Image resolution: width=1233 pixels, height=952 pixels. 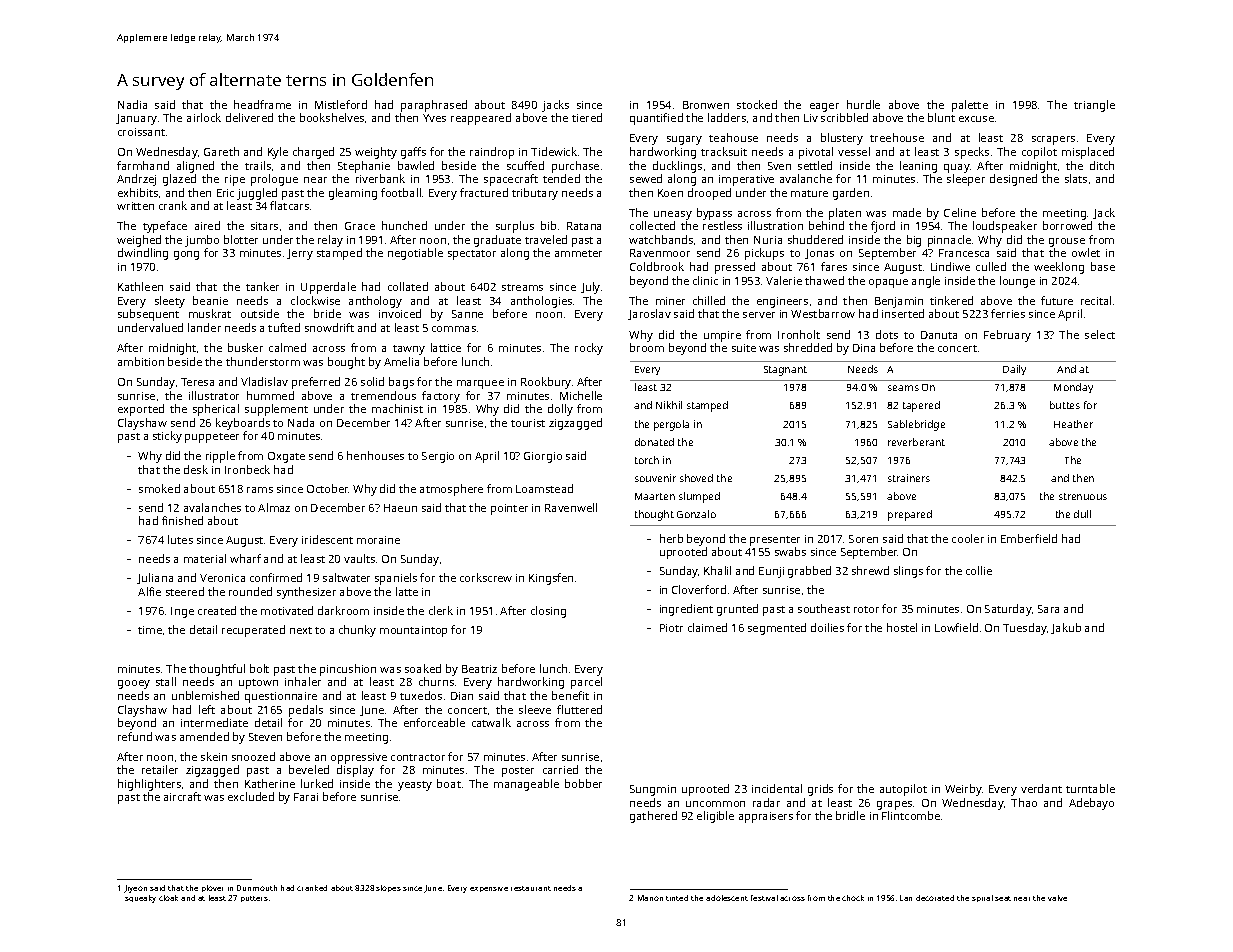 I want to click on questionnaire, so click(x=281, y=697).
